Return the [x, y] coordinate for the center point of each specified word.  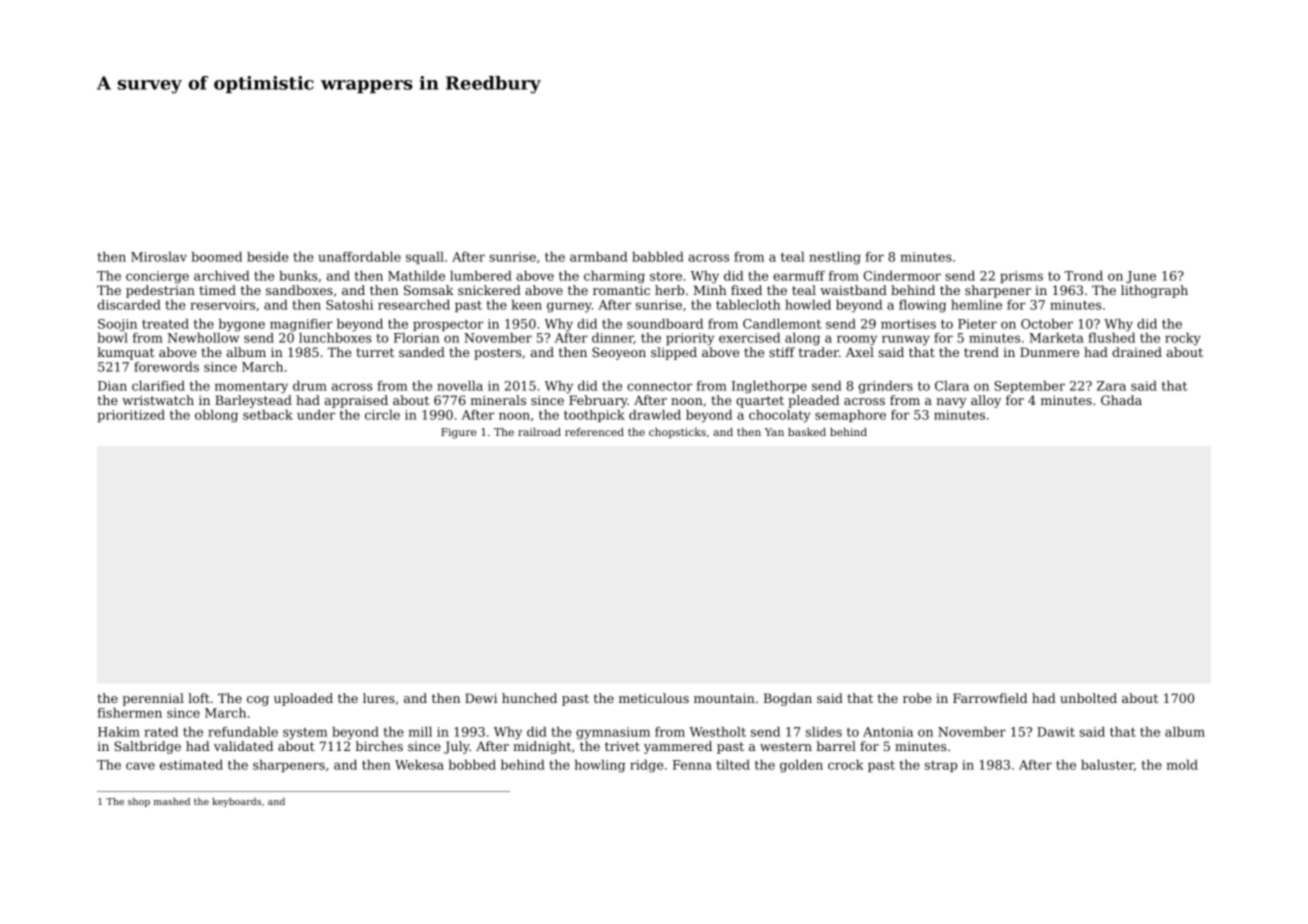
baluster [1107, 765]
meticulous [654, 698]
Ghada [1121, 400]
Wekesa [419, 765]
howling [600, 766]
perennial [153, 699]
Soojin [117, 325]
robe [917, 698]
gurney [569, 307]
